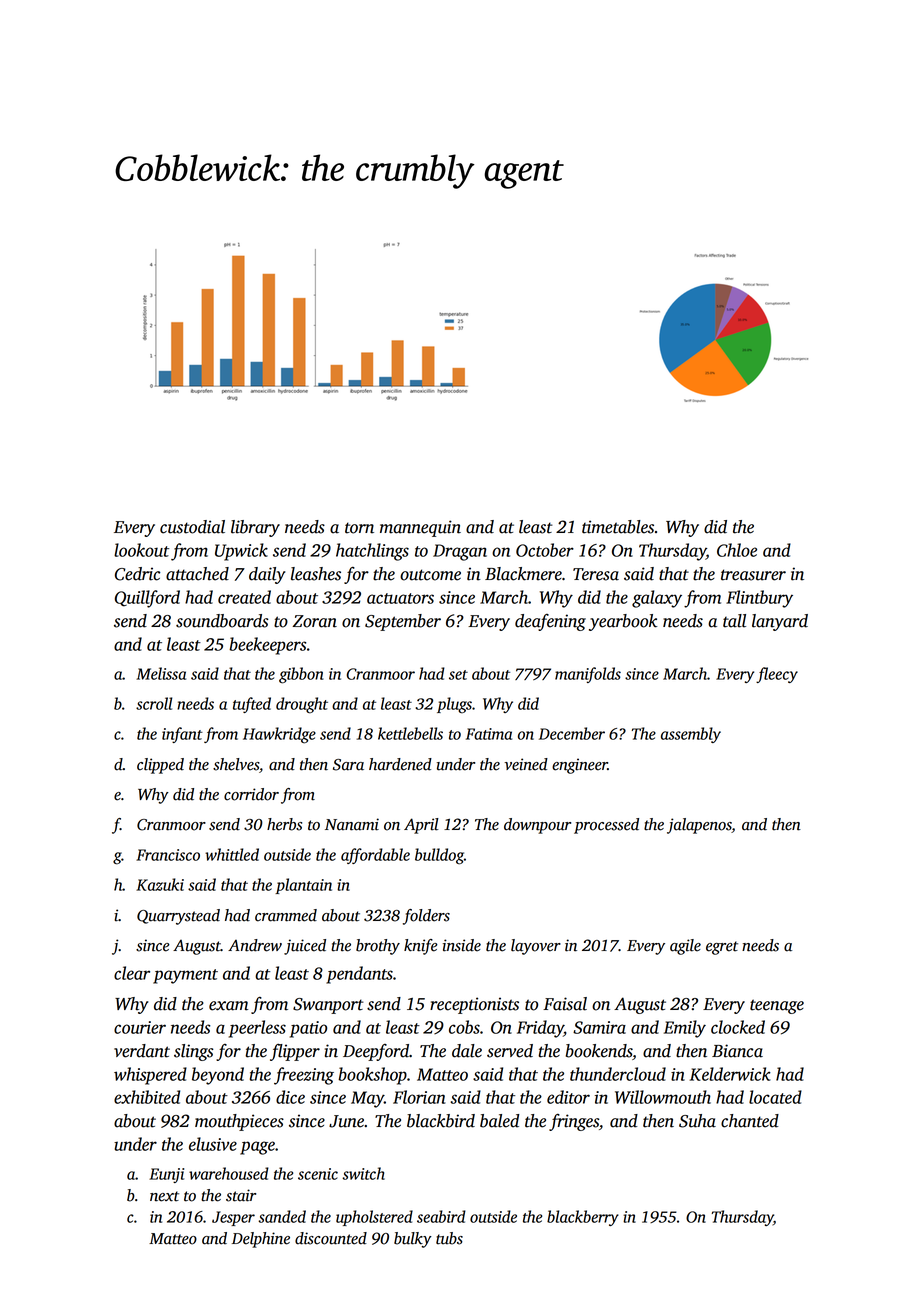 This page has height=1314, width=924. Describe the element at coordinates (430, 575) in the page. I see `outcome` at that location.
